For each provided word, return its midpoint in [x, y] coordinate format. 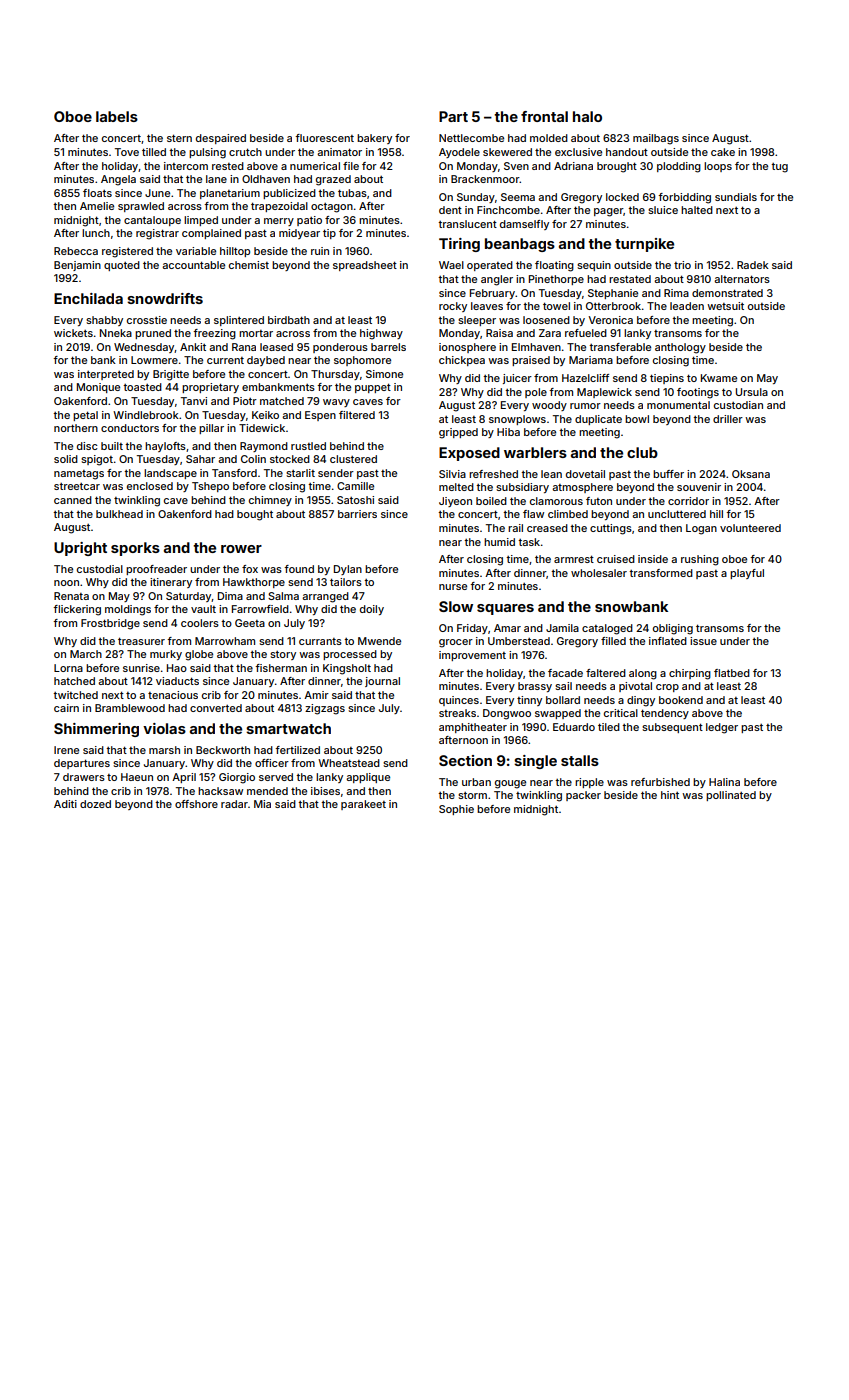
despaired [221, 139]
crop [667, 688]
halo [587, 116]
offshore [196, 804]
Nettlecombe [471, 138]
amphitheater [473, 728]
